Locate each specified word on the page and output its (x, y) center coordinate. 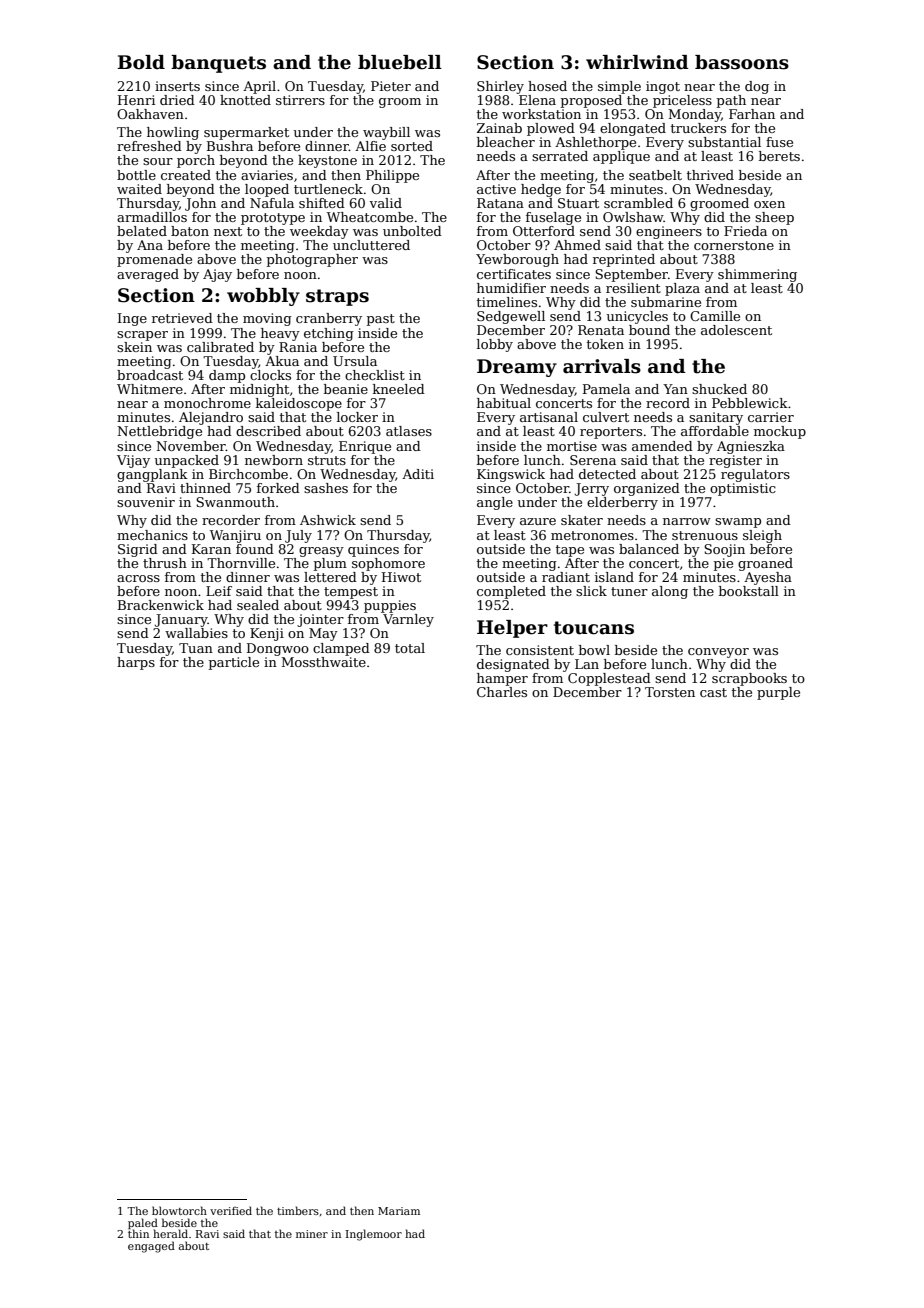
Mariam (399, 1211)
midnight (259, 390)
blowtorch (179, 1210)
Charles (502, 692)
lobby (495, 345)
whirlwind (637, 62)
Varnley (408, 620)
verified (231, 1210)
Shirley (500, 87)
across (138, 578)
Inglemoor (374, 1235)
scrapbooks (749, 679)
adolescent (736, 330)
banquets (218, 64)
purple (778, 693)
